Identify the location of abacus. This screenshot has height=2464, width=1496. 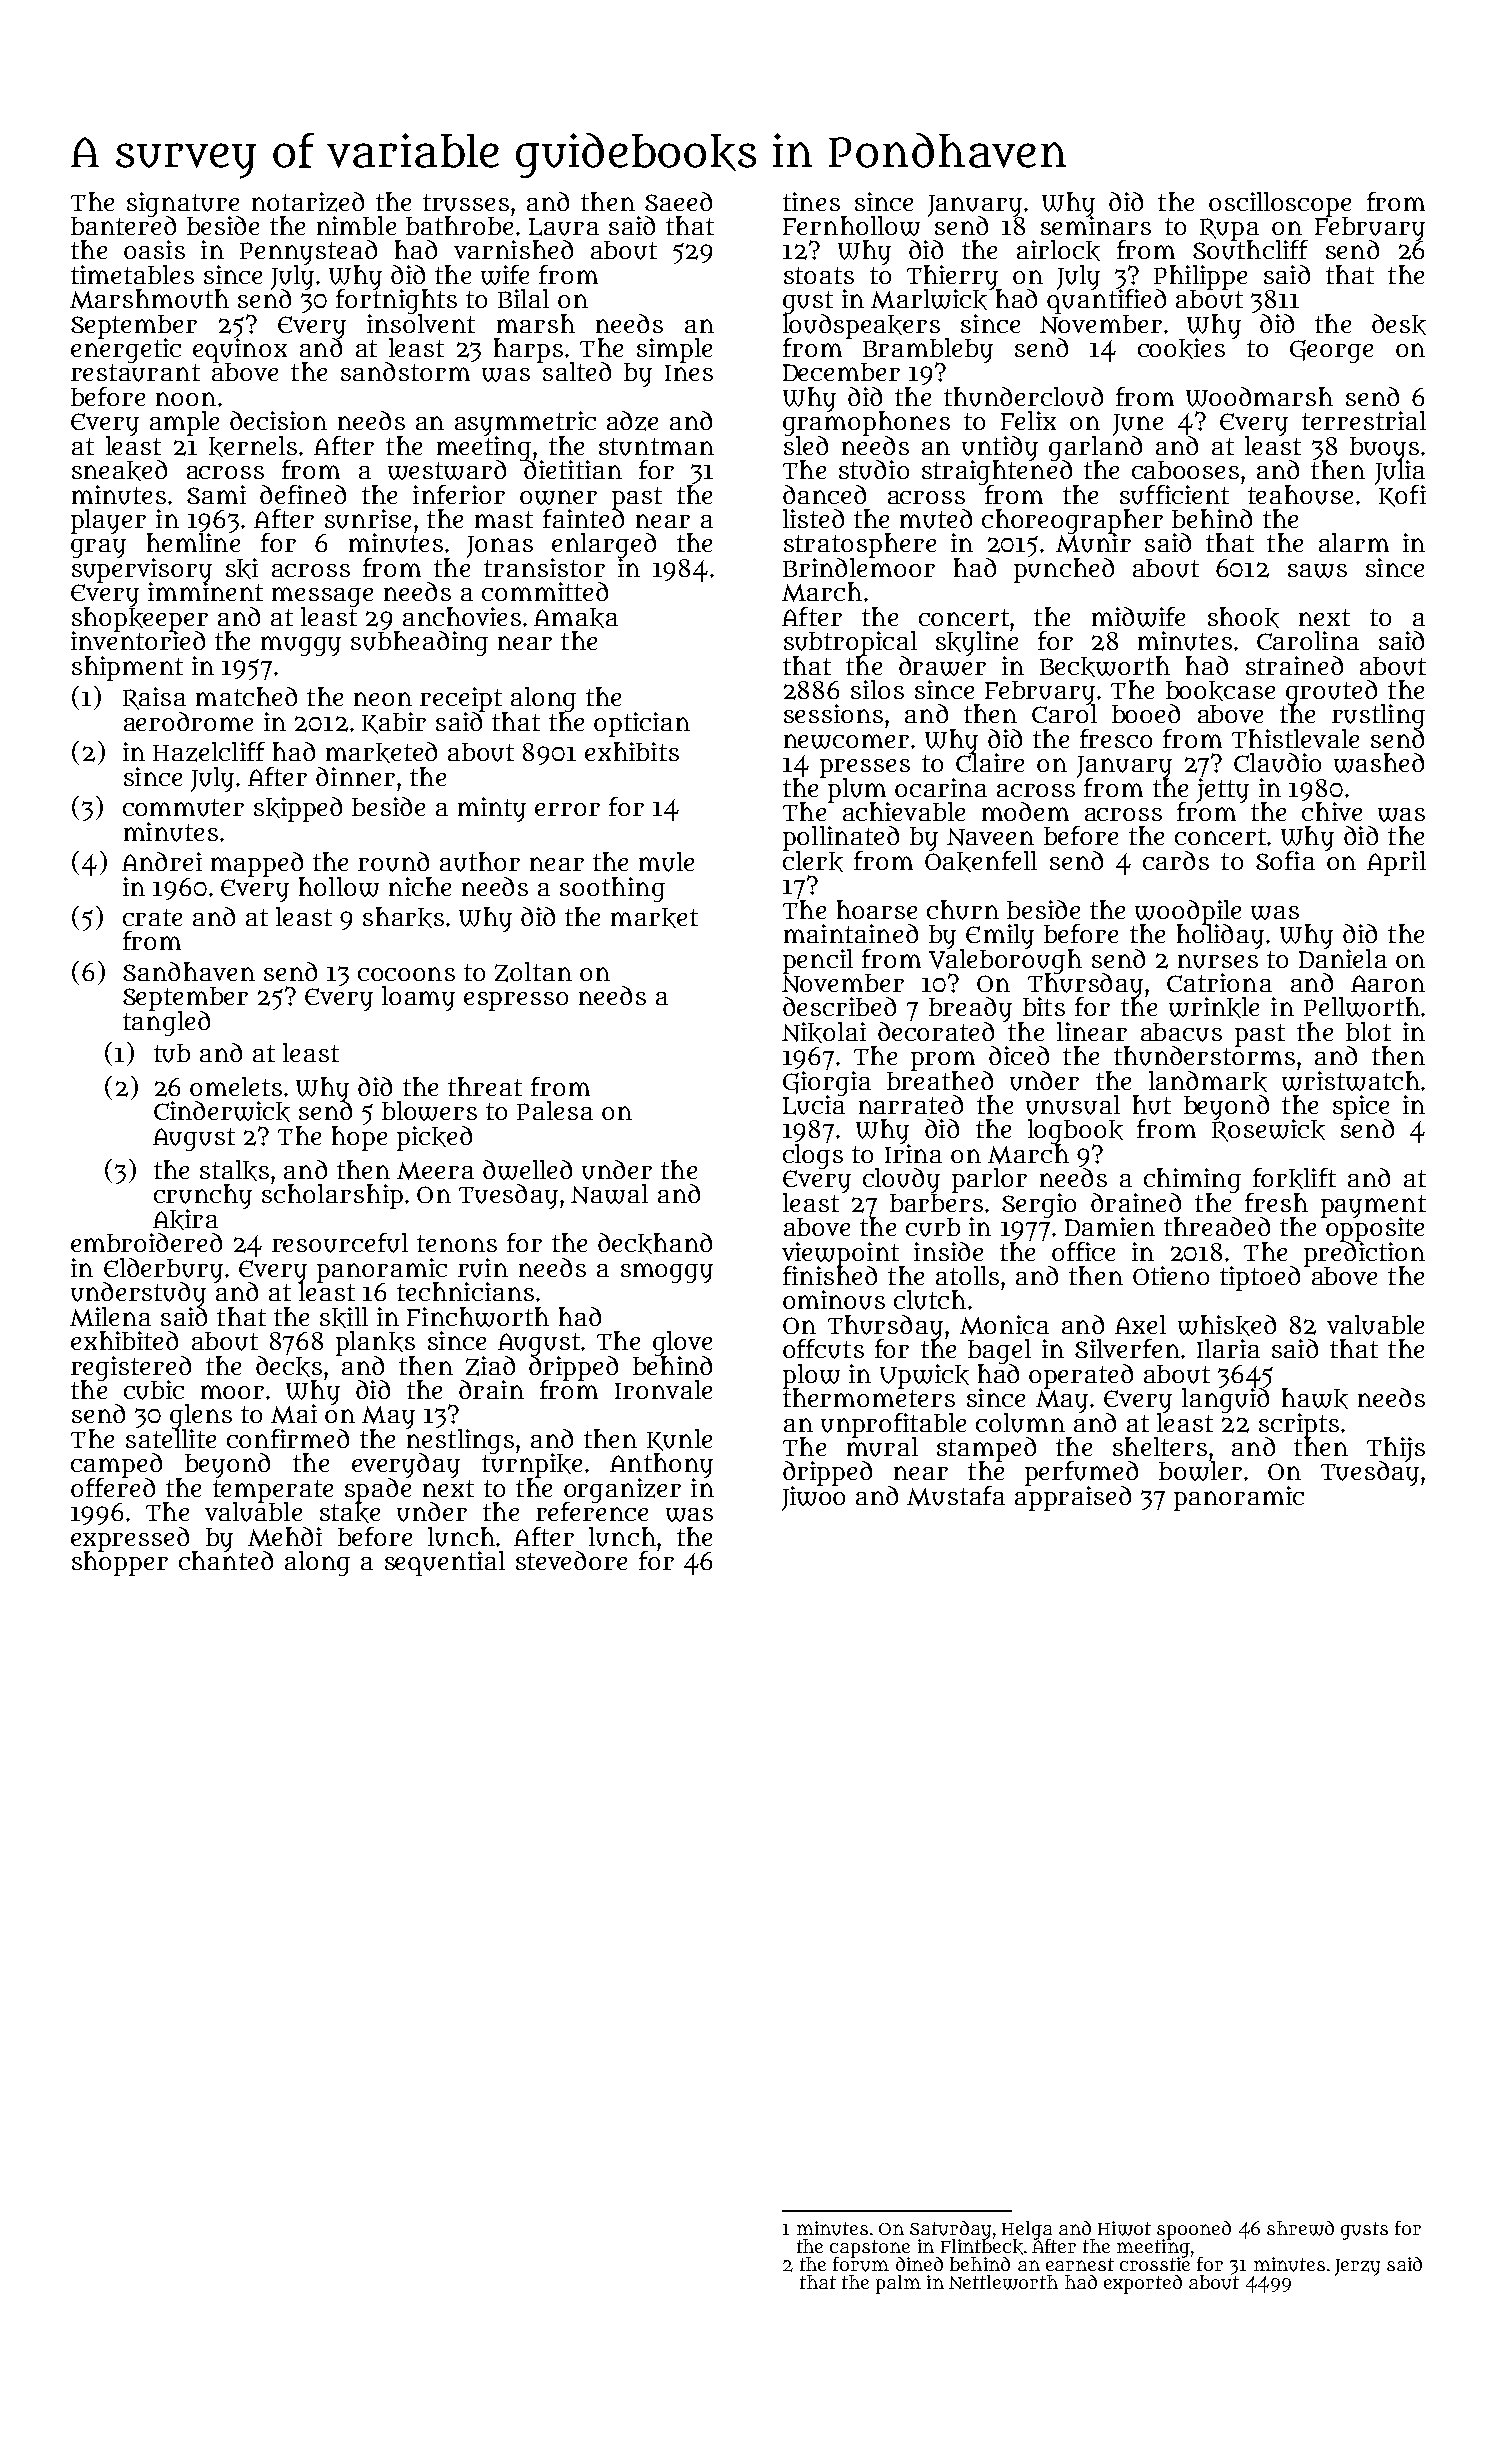
(1181, 1032).
